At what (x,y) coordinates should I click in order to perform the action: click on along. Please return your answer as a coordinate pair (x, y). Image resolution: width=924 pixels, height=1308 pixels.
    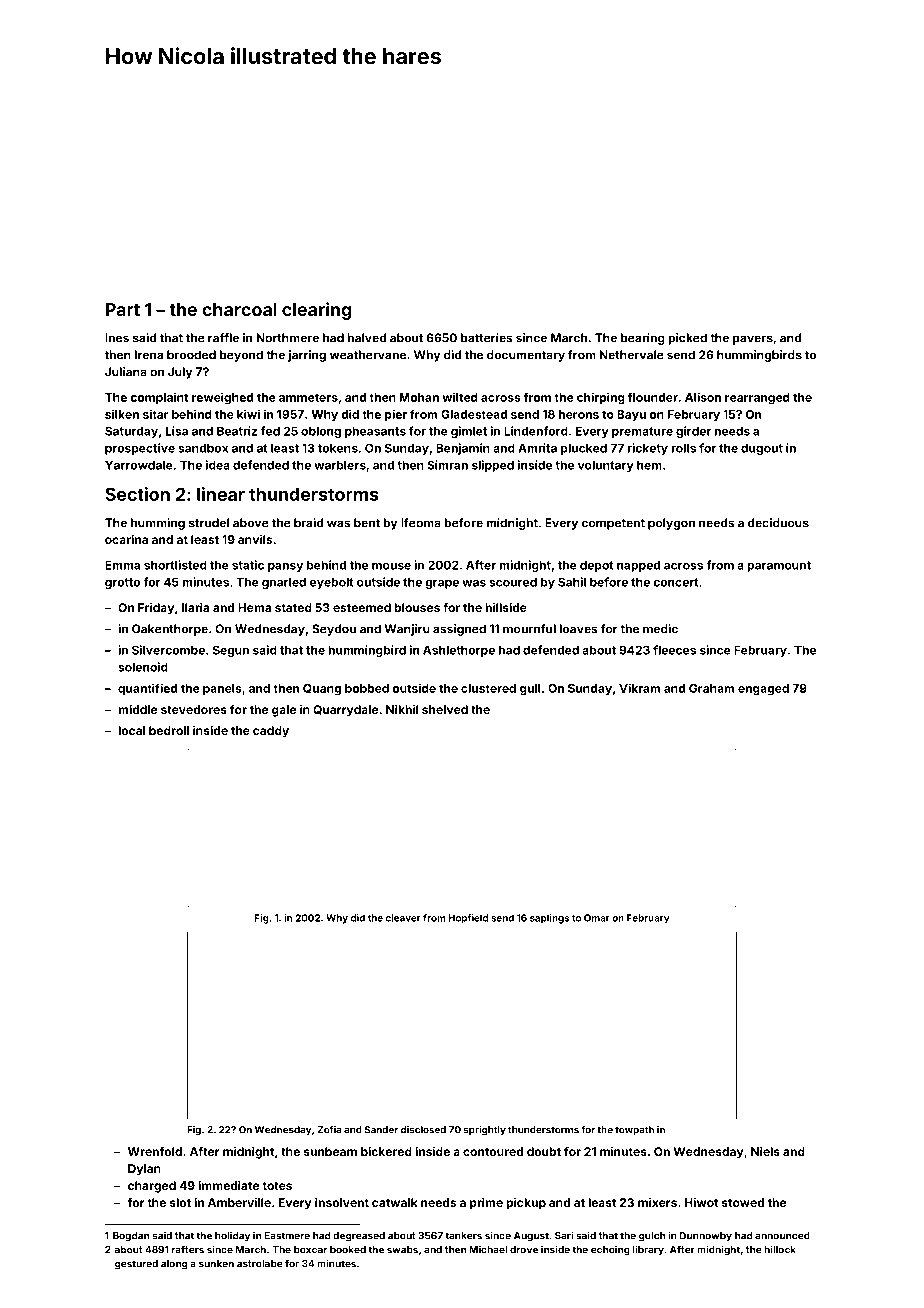
    Looking at the image, I should click on (174, 1265).
